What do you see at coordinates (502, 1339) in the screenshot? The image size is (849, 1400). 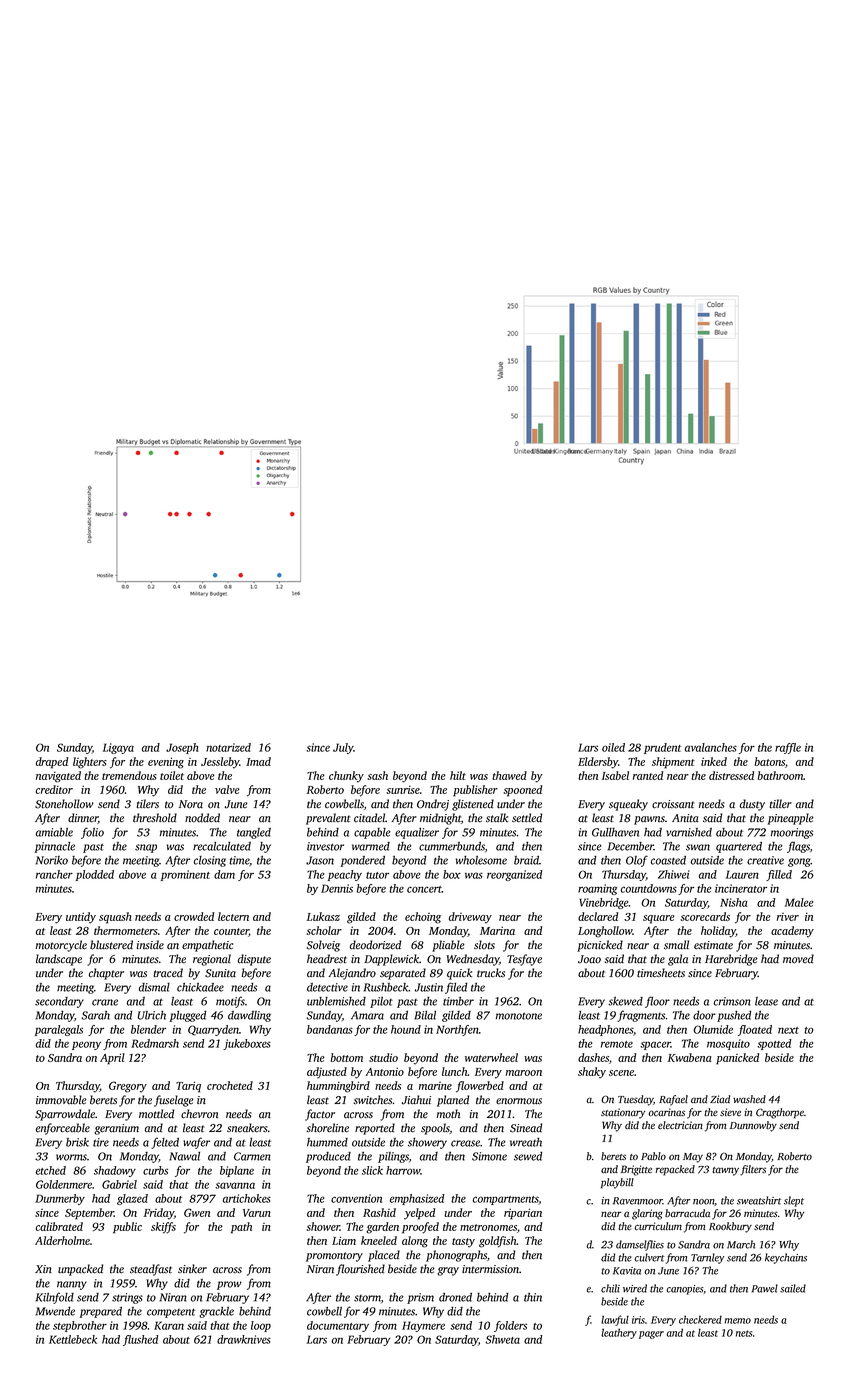 I see `Shweta` at bounding box center [502, 1339].
